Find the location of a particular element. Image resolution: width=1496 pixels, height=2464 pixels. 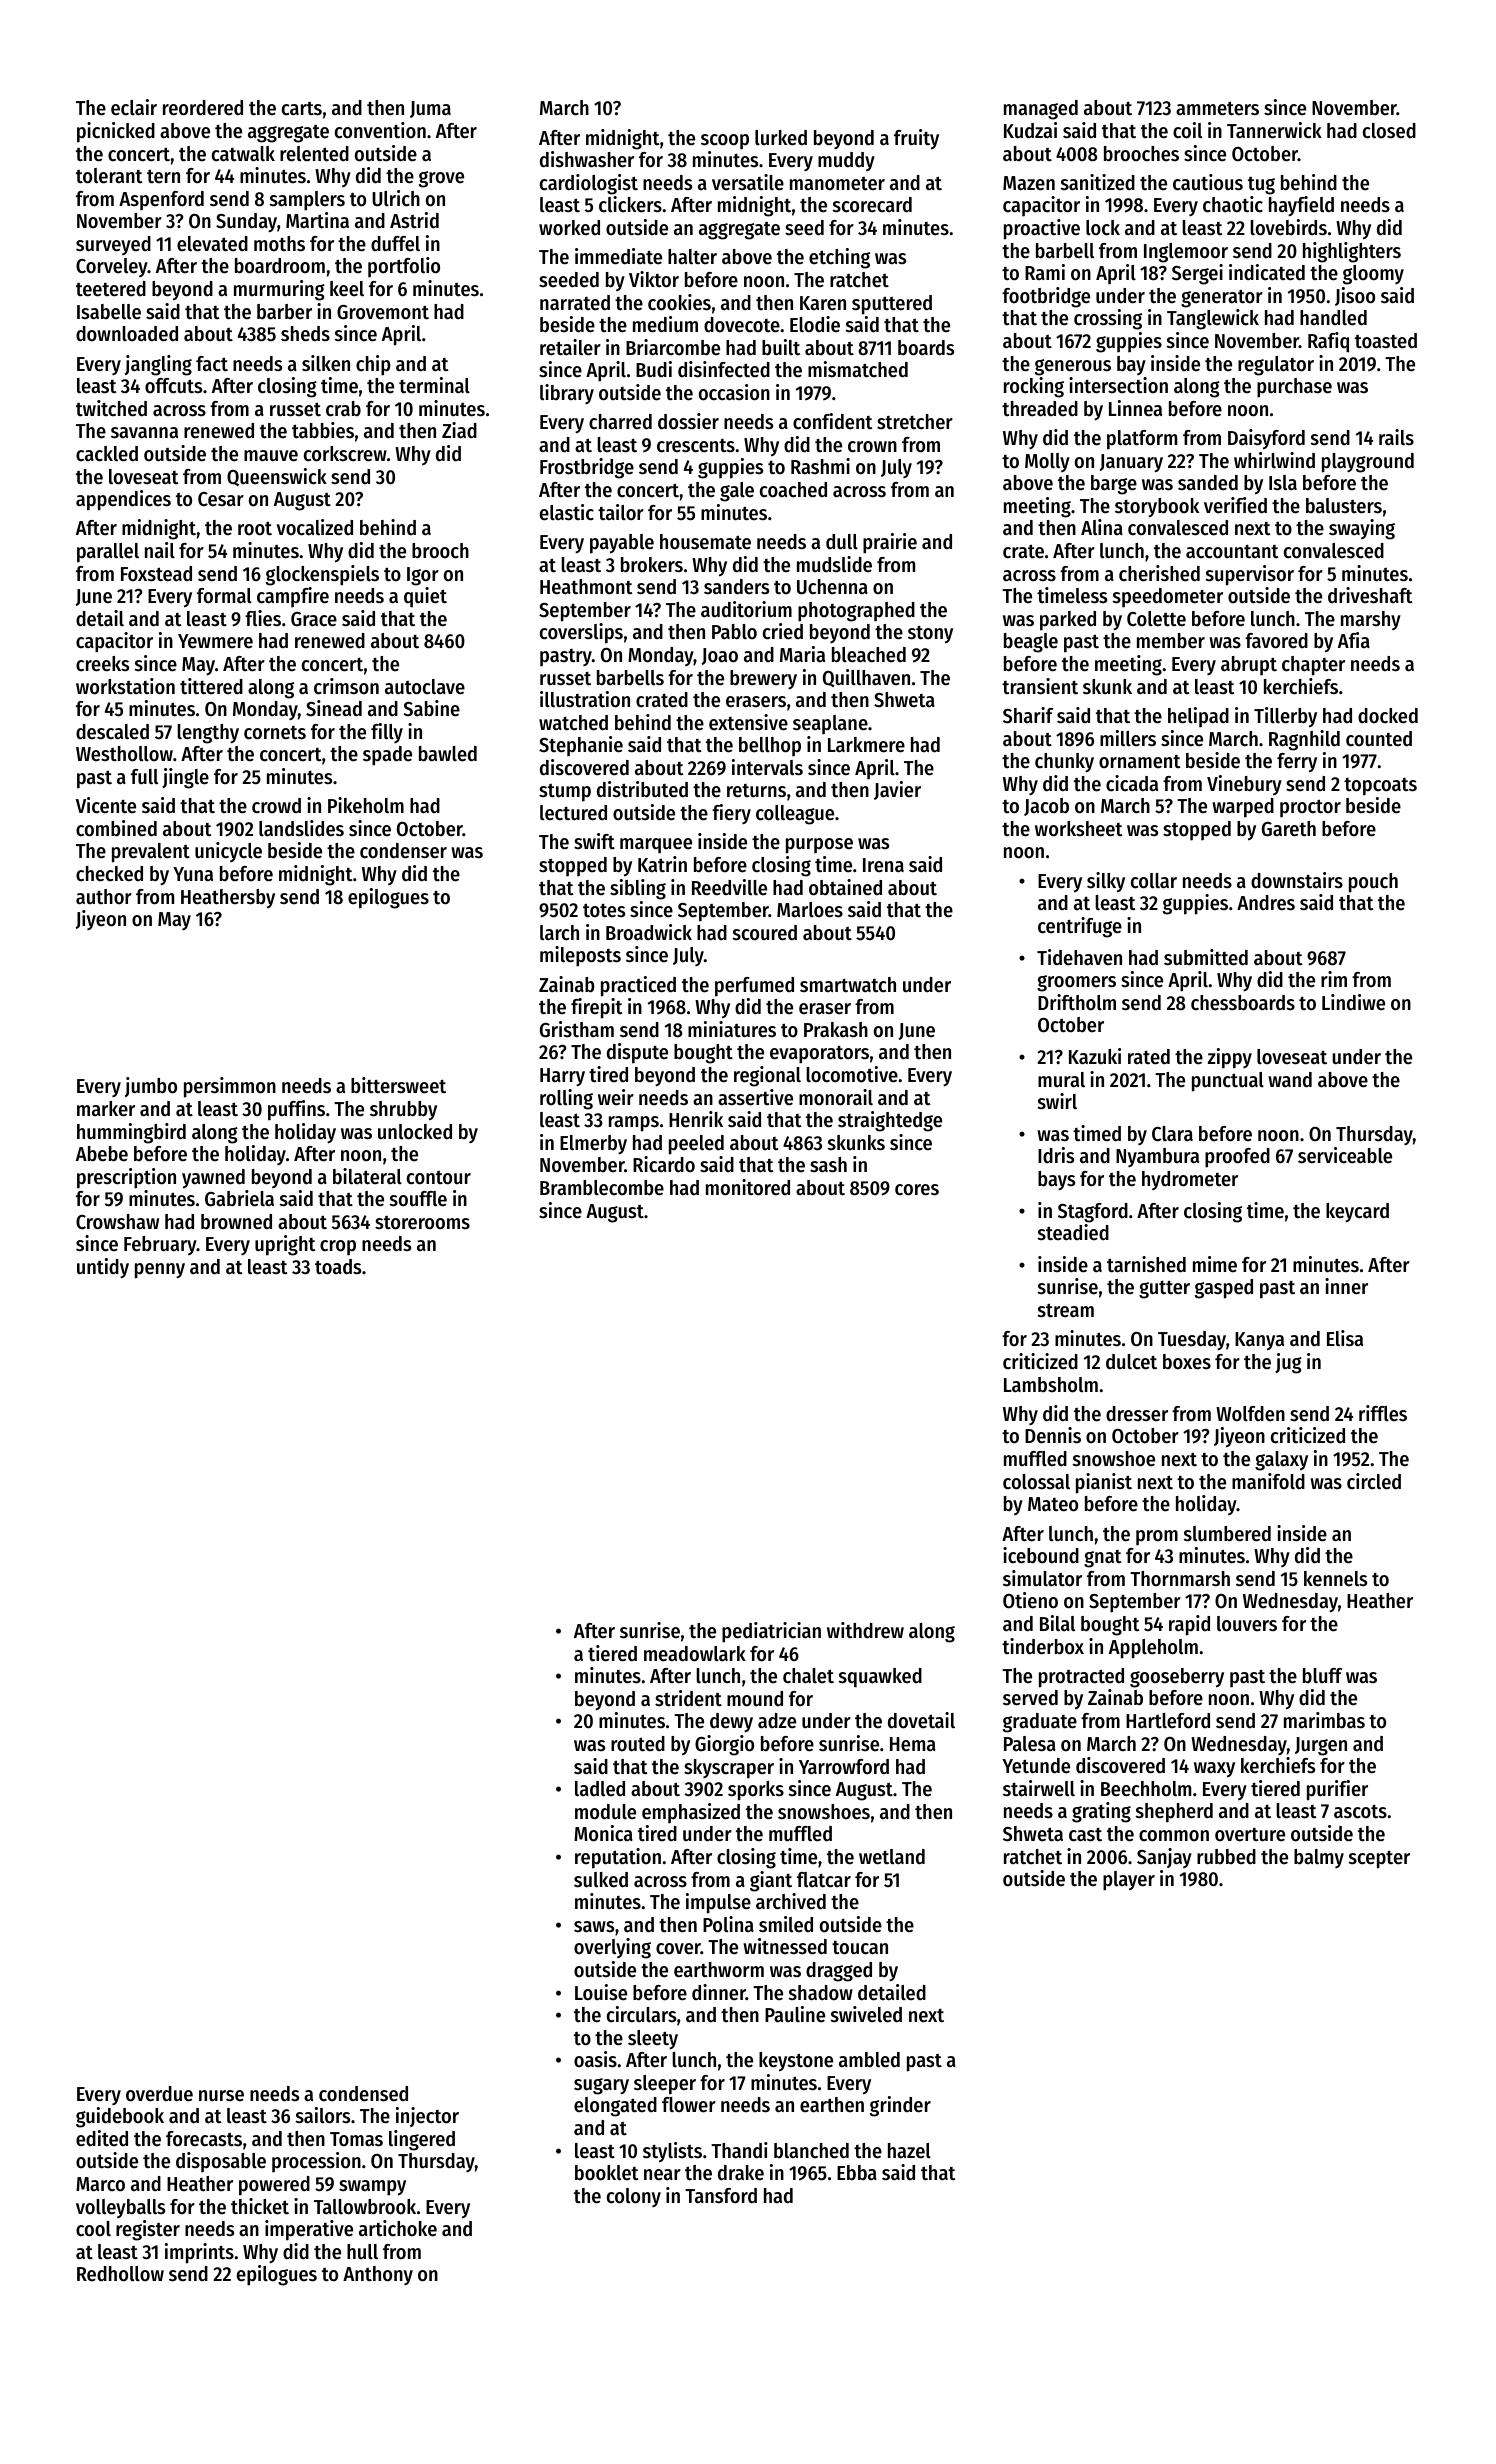

toads is located at coordinates (338, 1267).
